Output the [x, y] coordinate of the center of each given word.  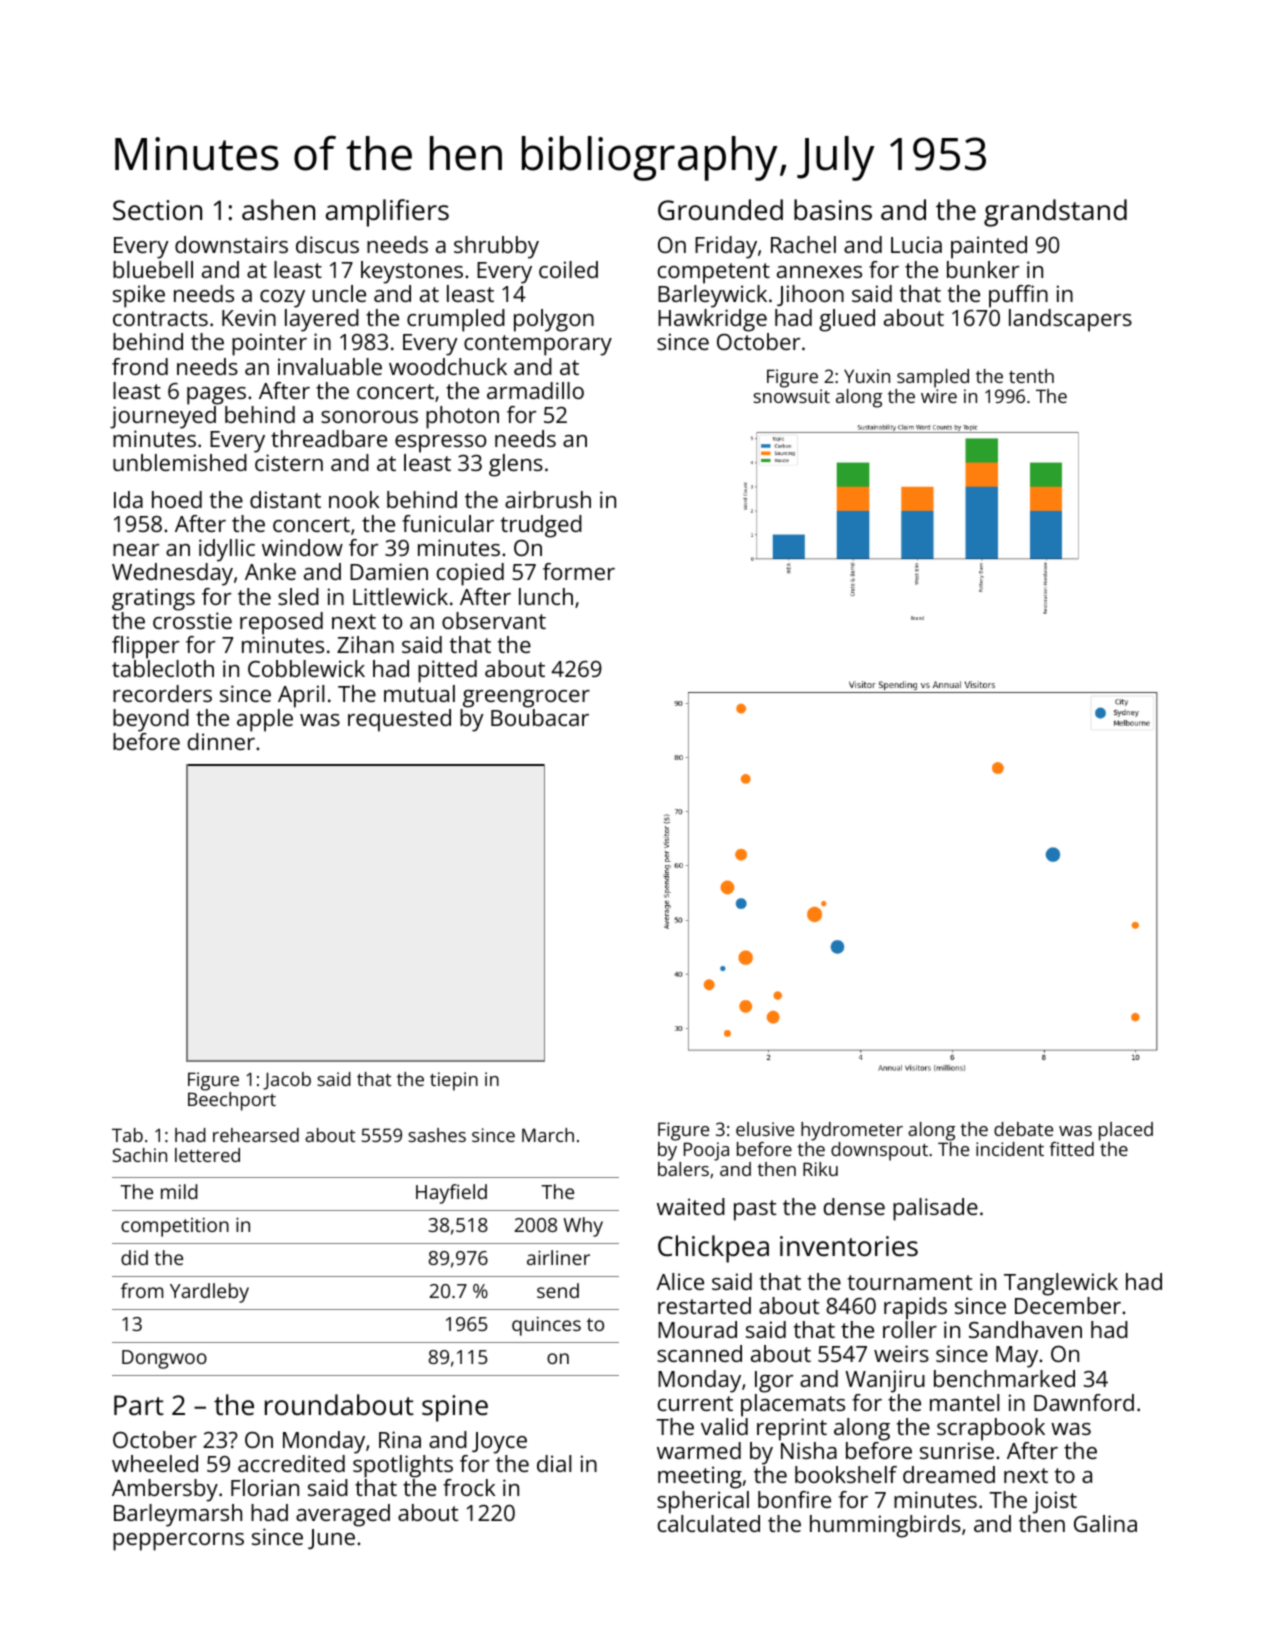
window [302, 547]
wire [939, 396]
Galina [1105, 1523]
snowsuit [791, 396]
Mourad [697, 1329]
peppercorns [178, 1542]
